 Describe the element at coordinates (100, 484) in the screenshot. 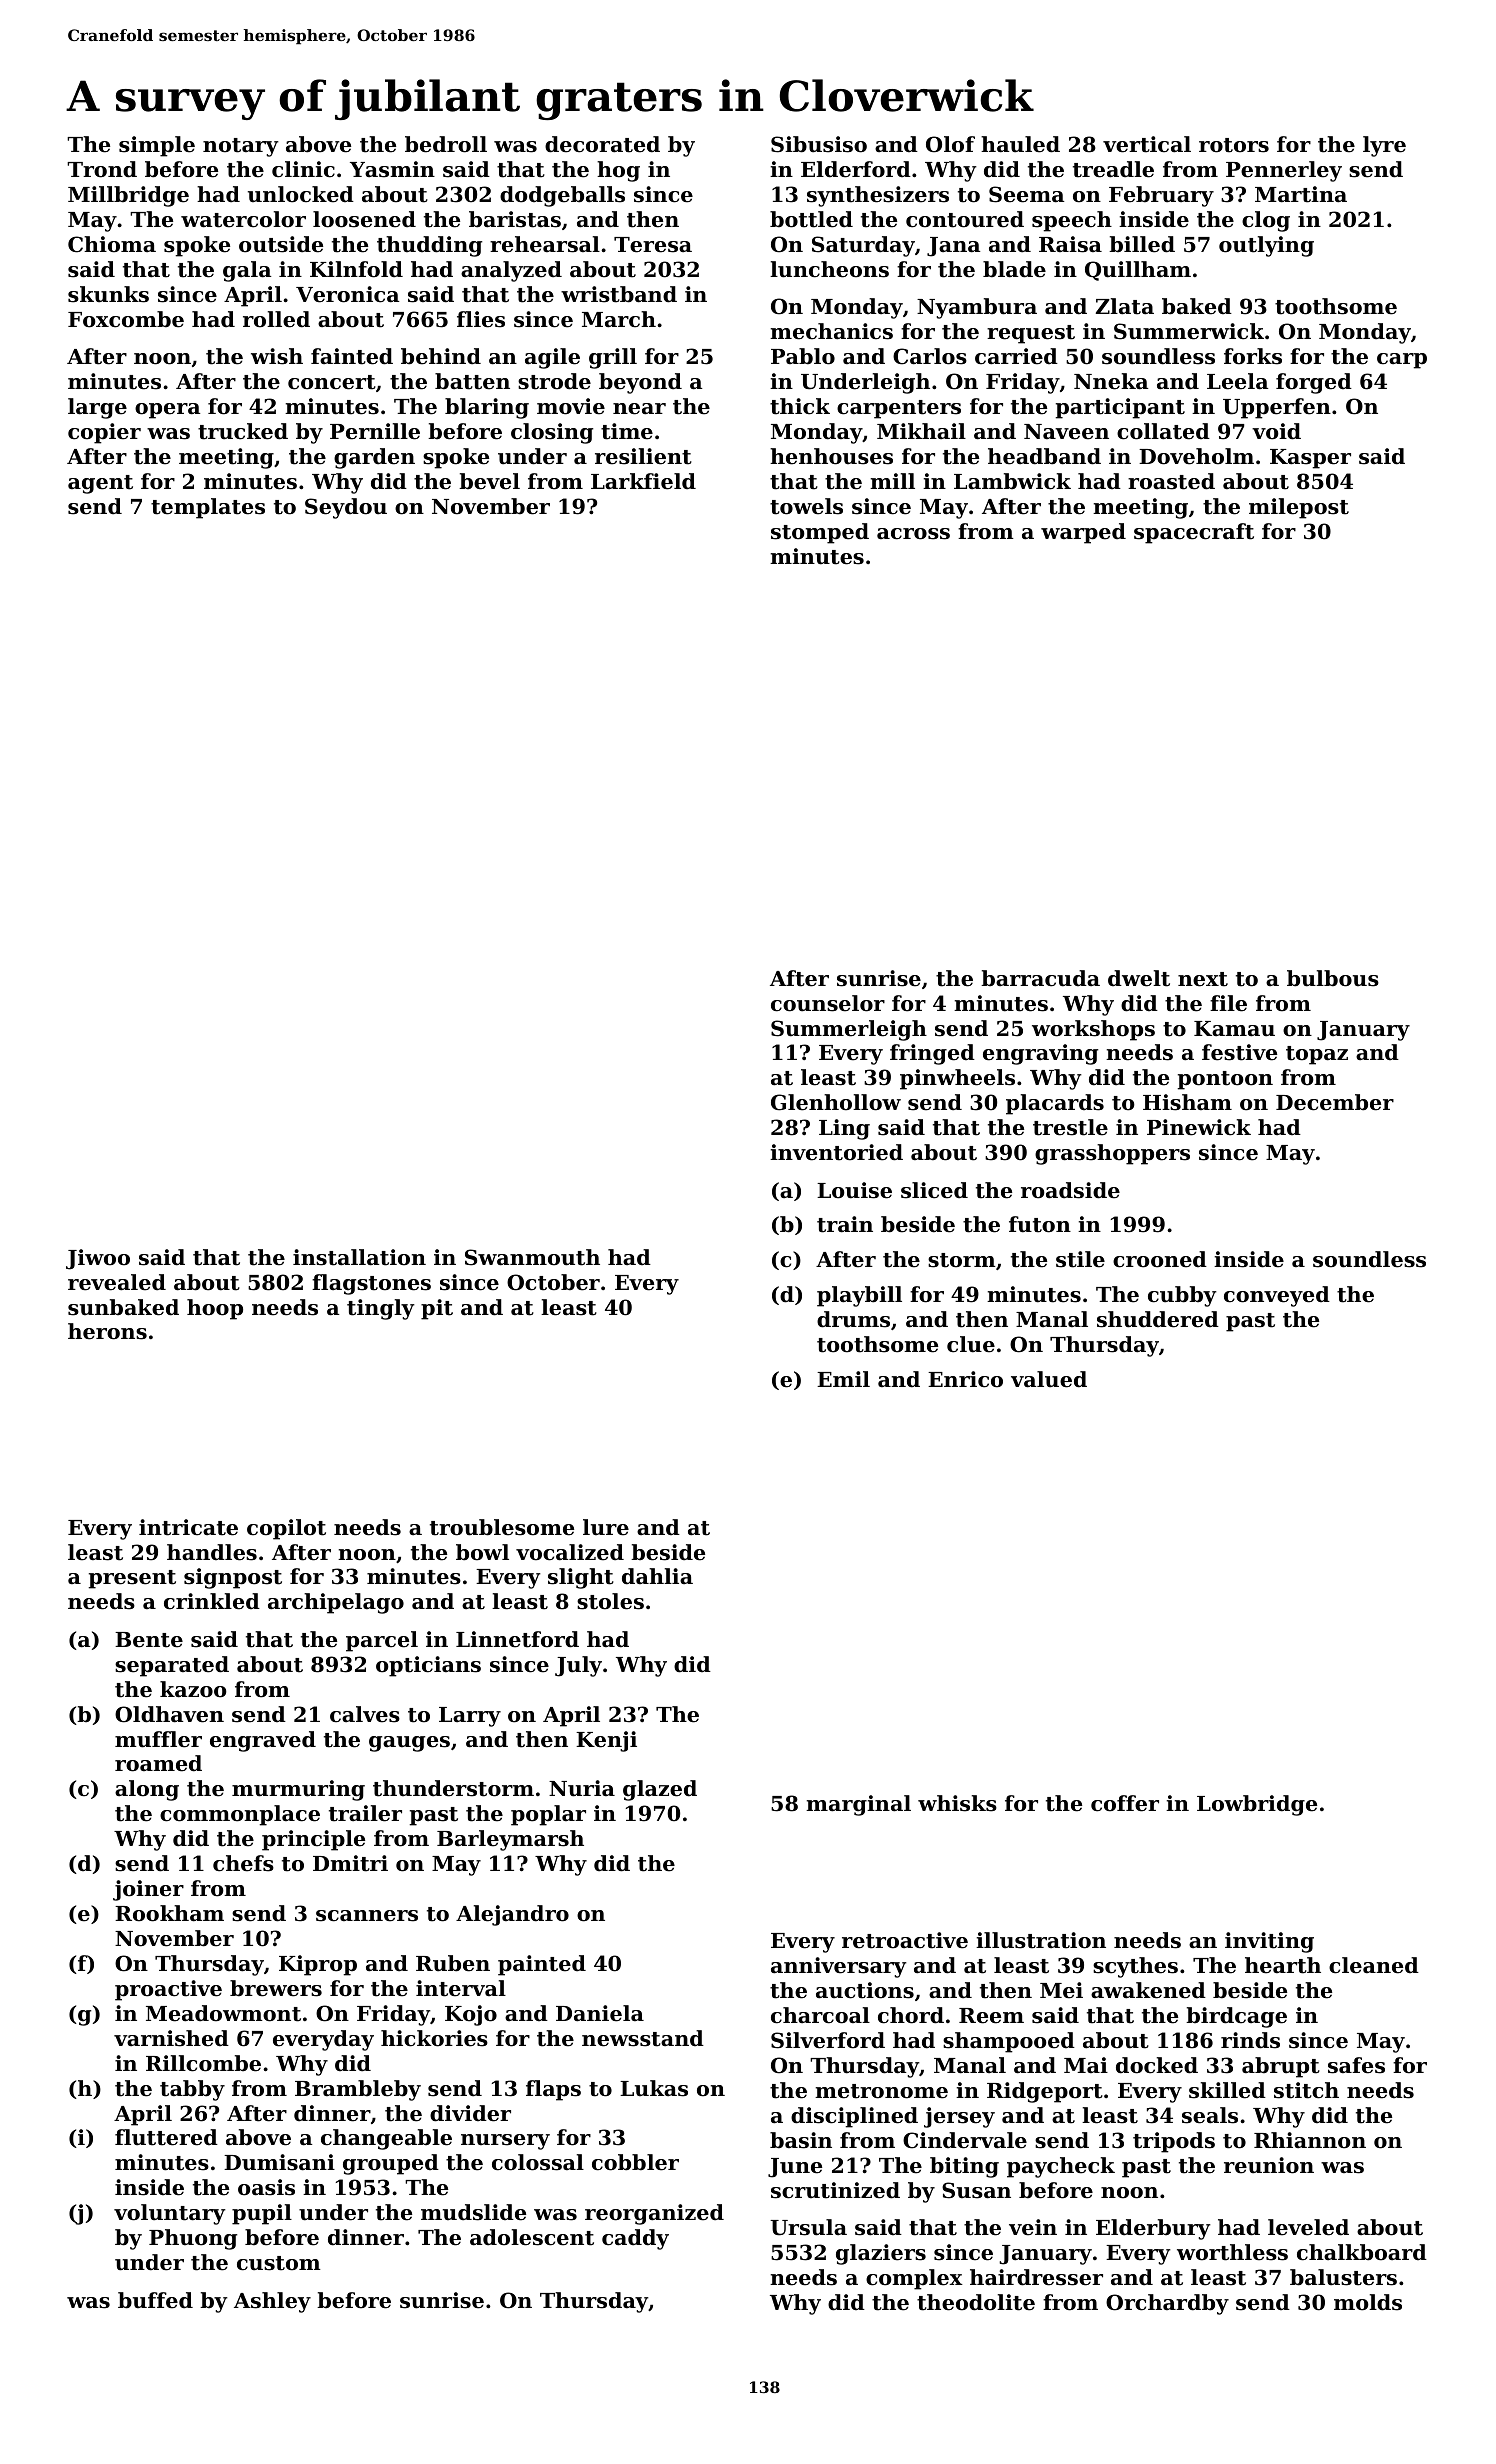

I see `agent` at that location.
